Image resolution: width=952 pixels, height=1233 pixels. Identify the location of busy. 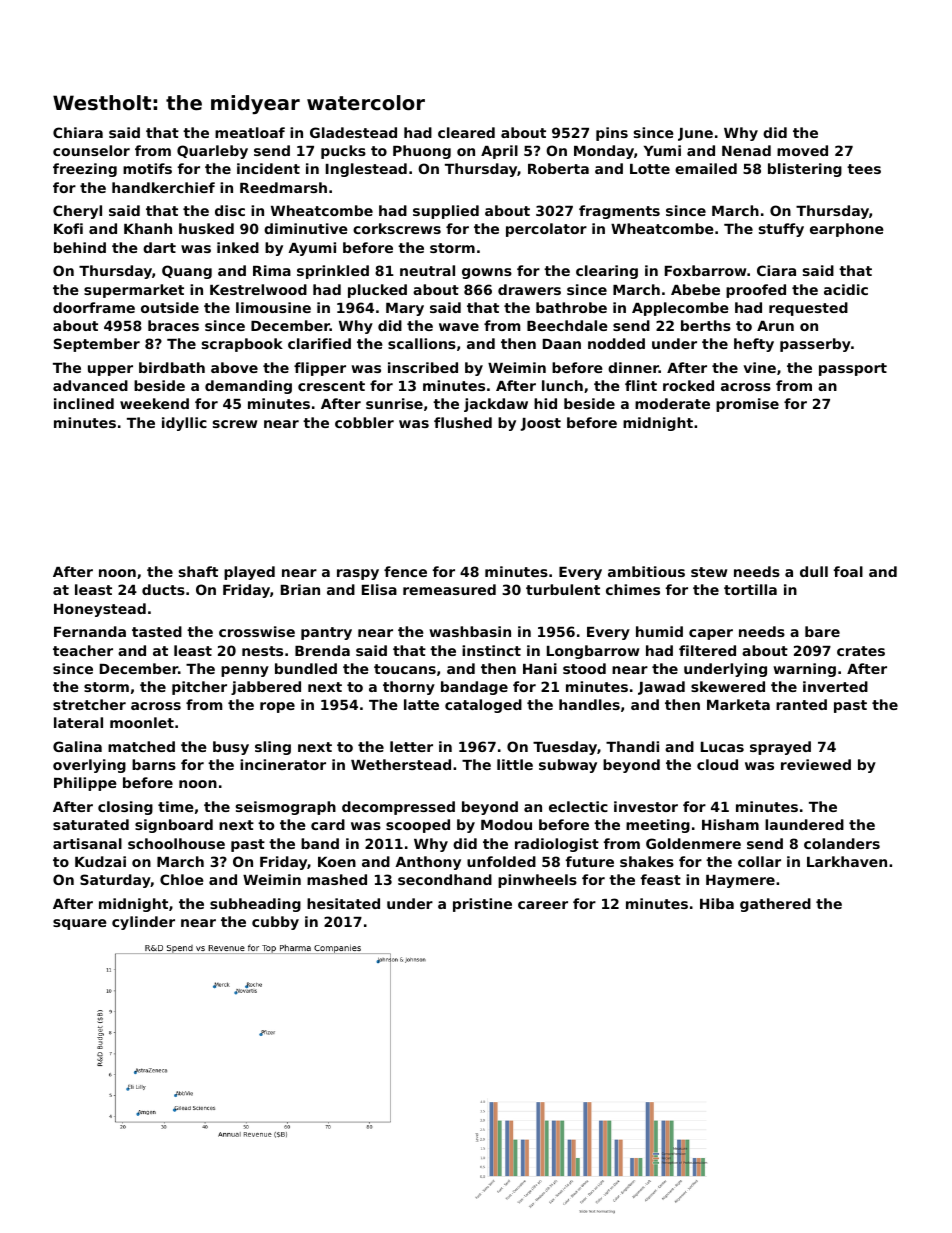
(231, 748).
